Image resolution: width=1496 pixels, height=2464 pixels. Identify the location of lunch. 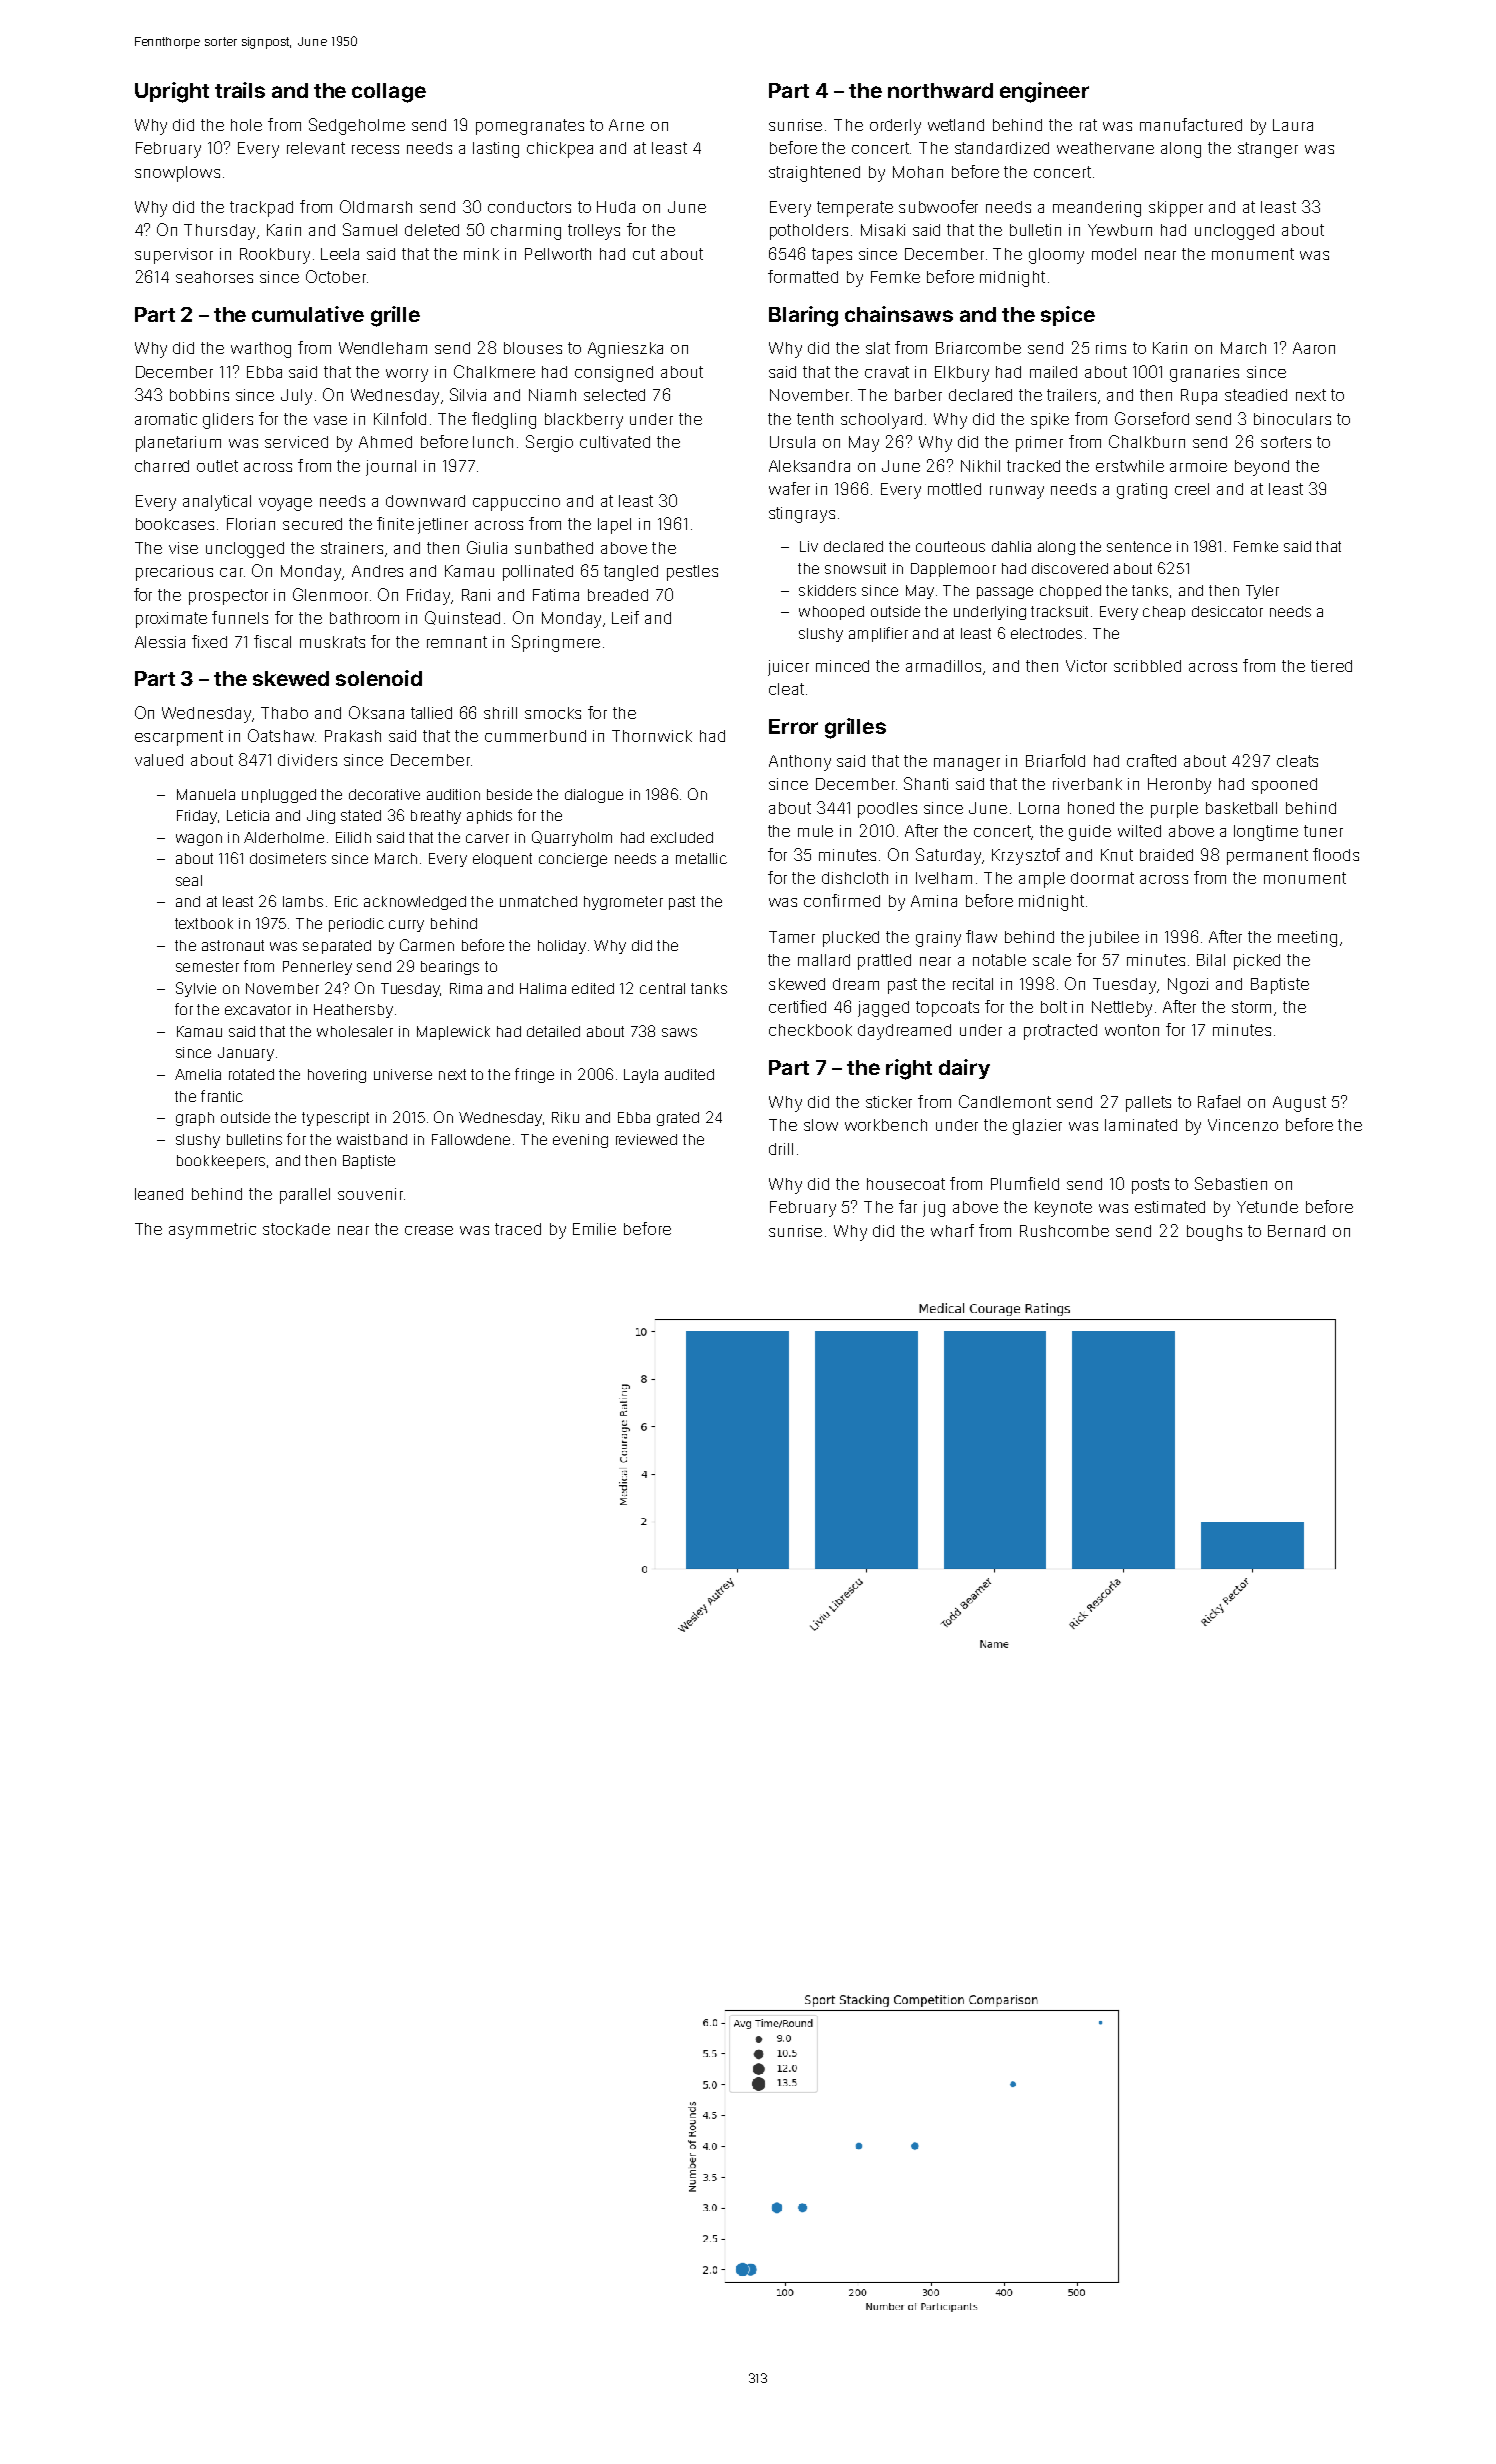
(493, 442).
